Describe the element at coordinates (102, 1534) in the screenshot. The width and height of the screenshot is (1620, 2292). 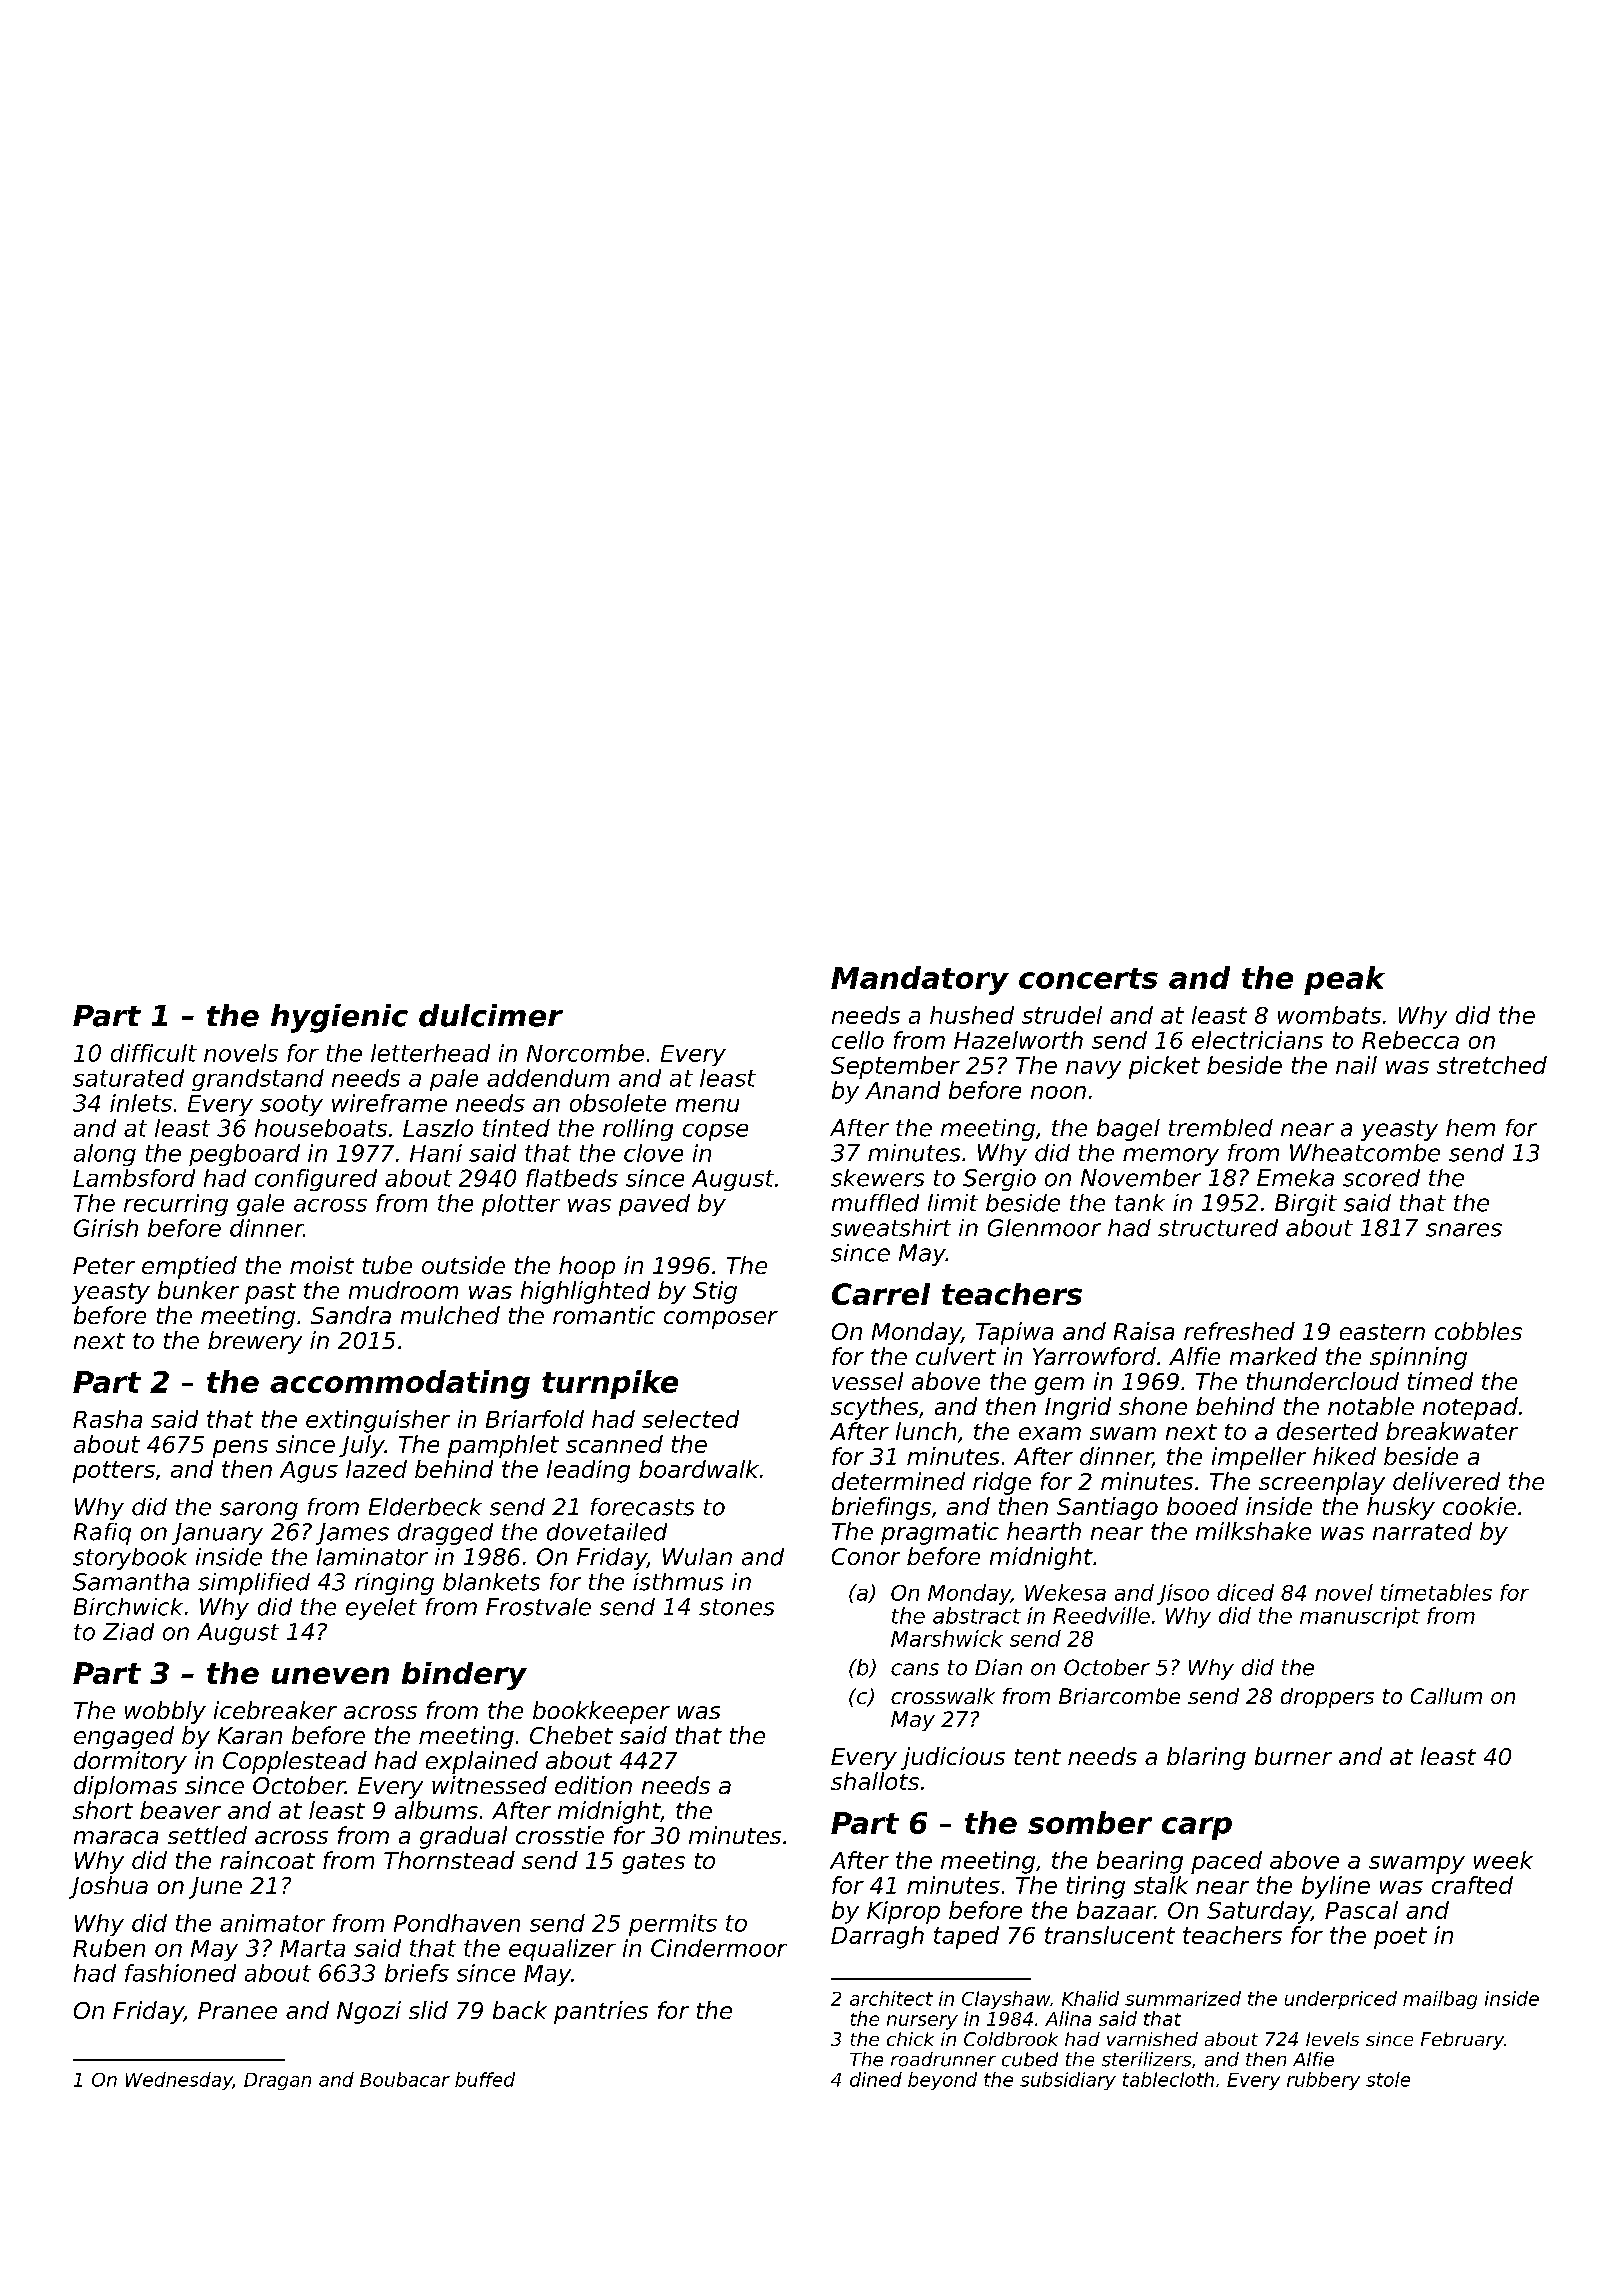
I see `Rafiq` at that location.
